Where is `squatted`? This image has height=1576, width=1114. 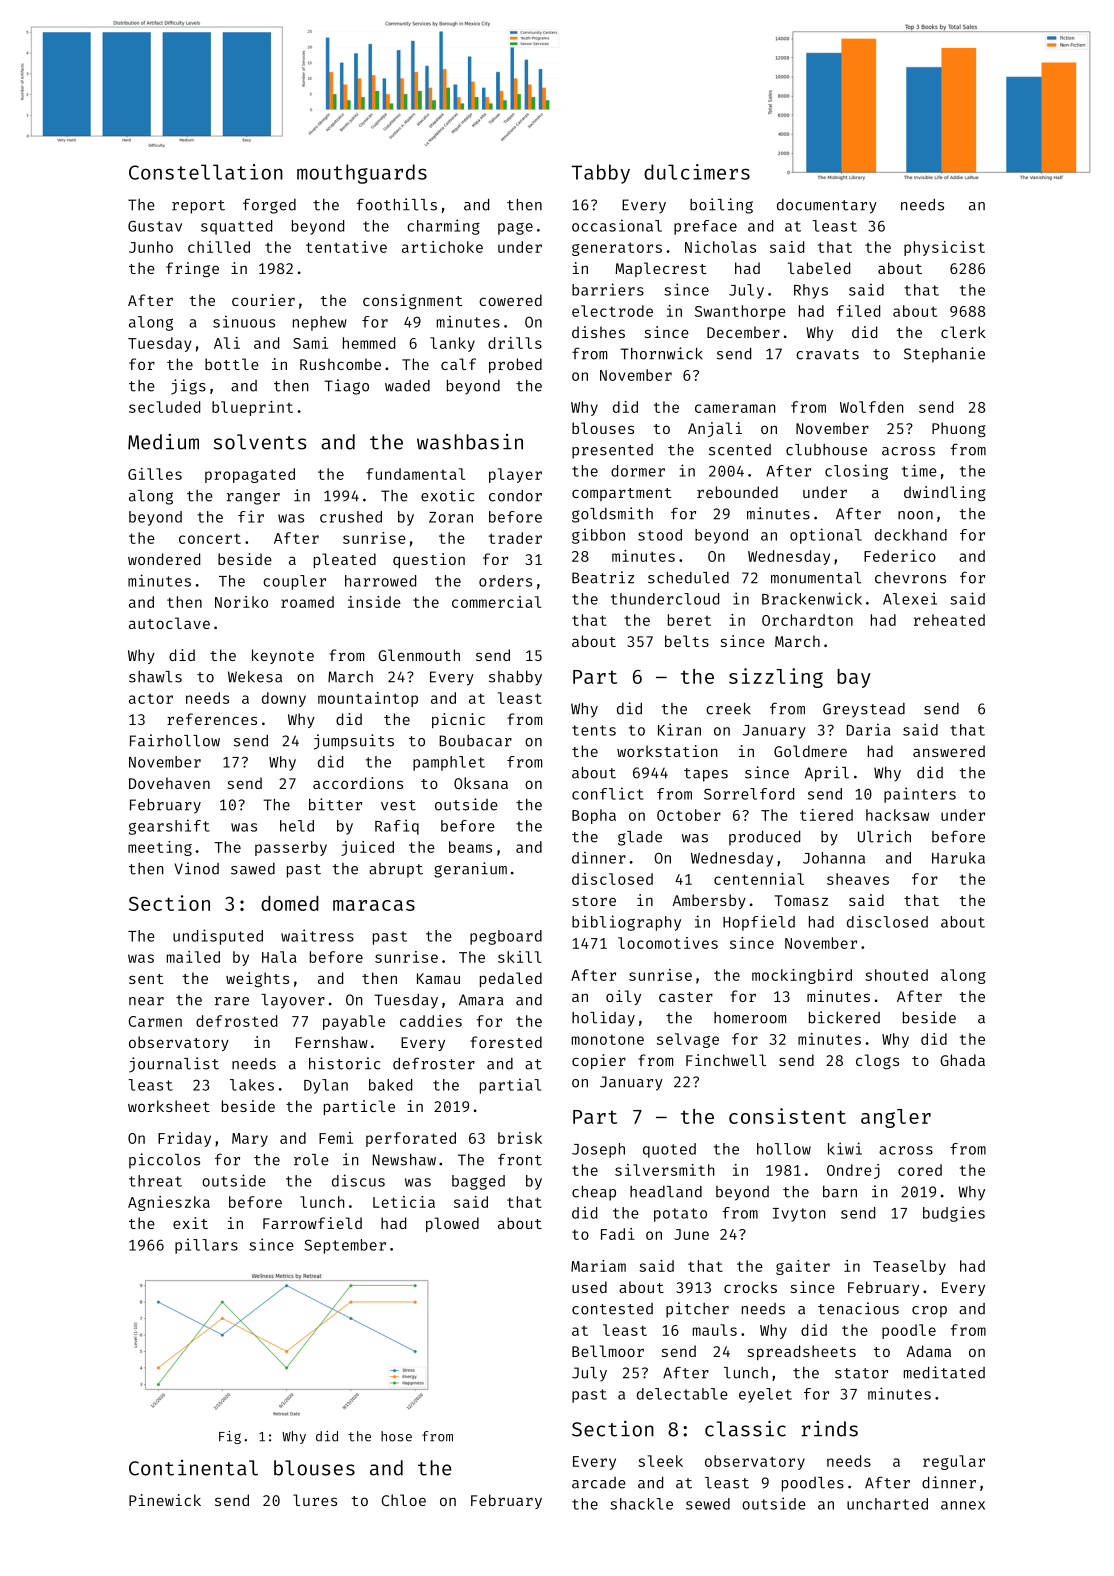
squatted is located at coordinates (236, 227).
